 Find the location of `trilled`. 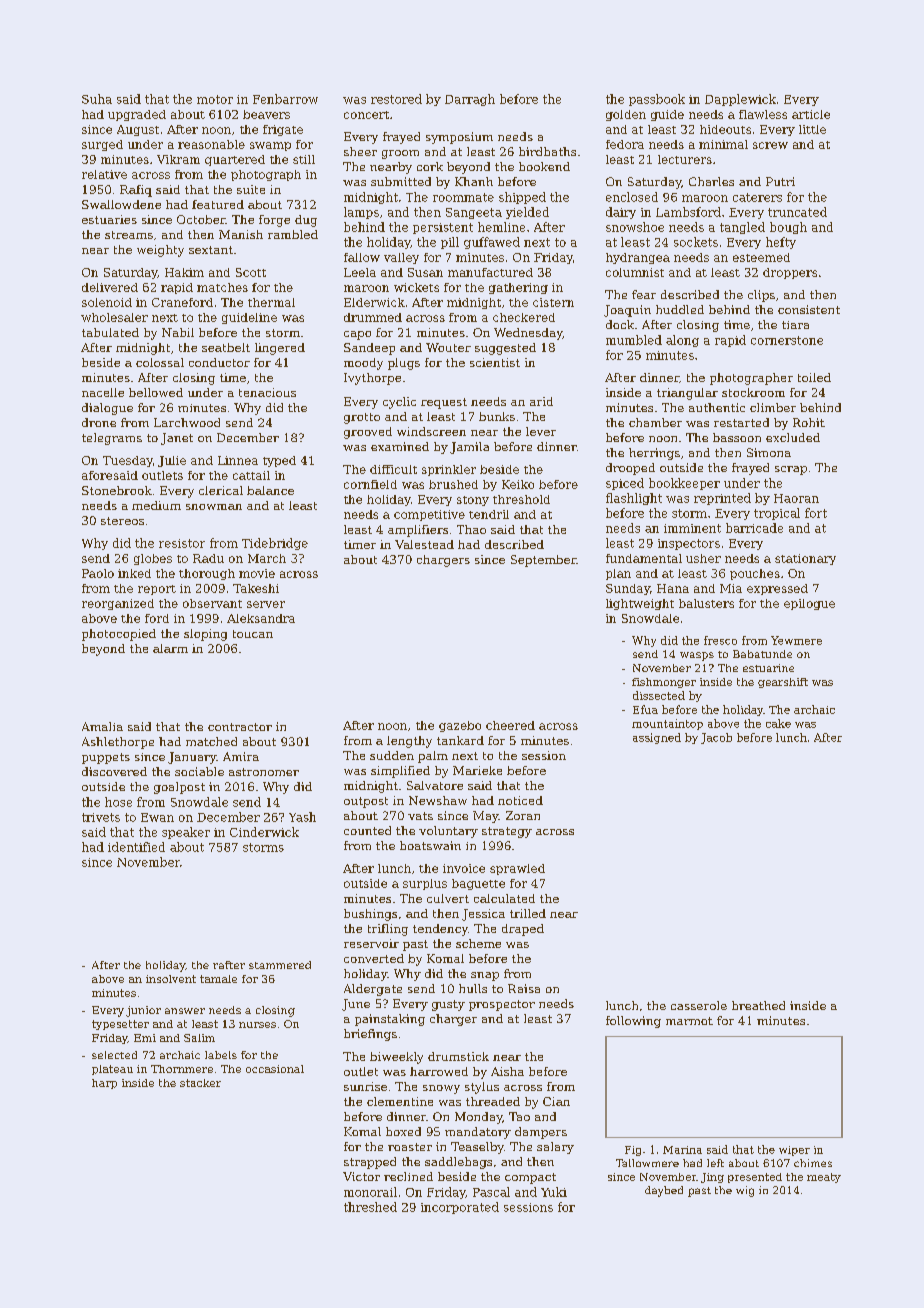

trilled is located at coordinates (528, 913).
